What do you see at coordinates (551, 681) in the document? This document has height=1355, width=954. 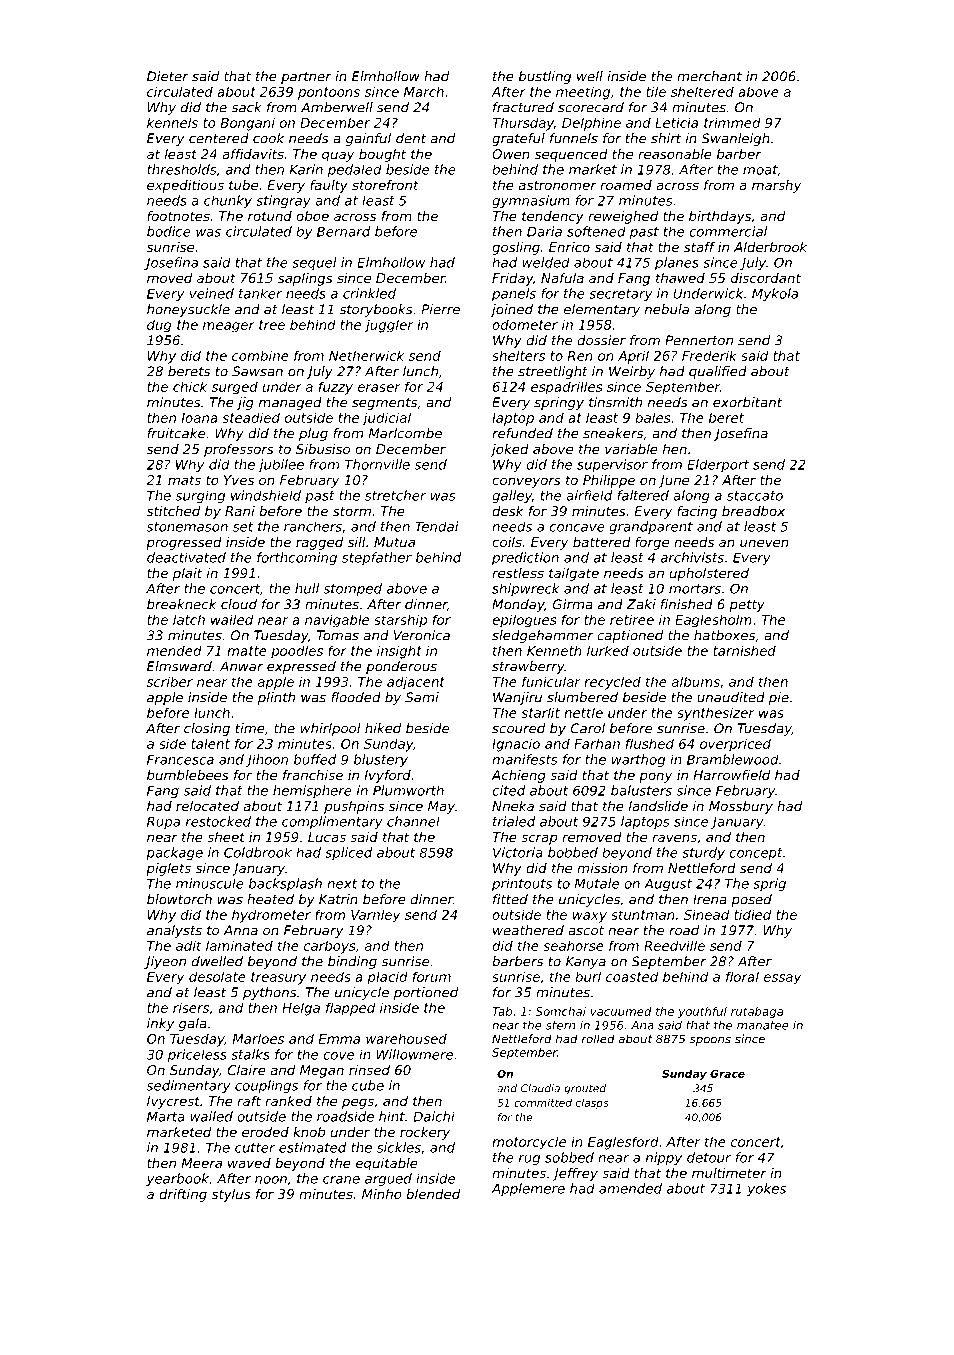 I see `funicular` at bounding box center [551, 681].
